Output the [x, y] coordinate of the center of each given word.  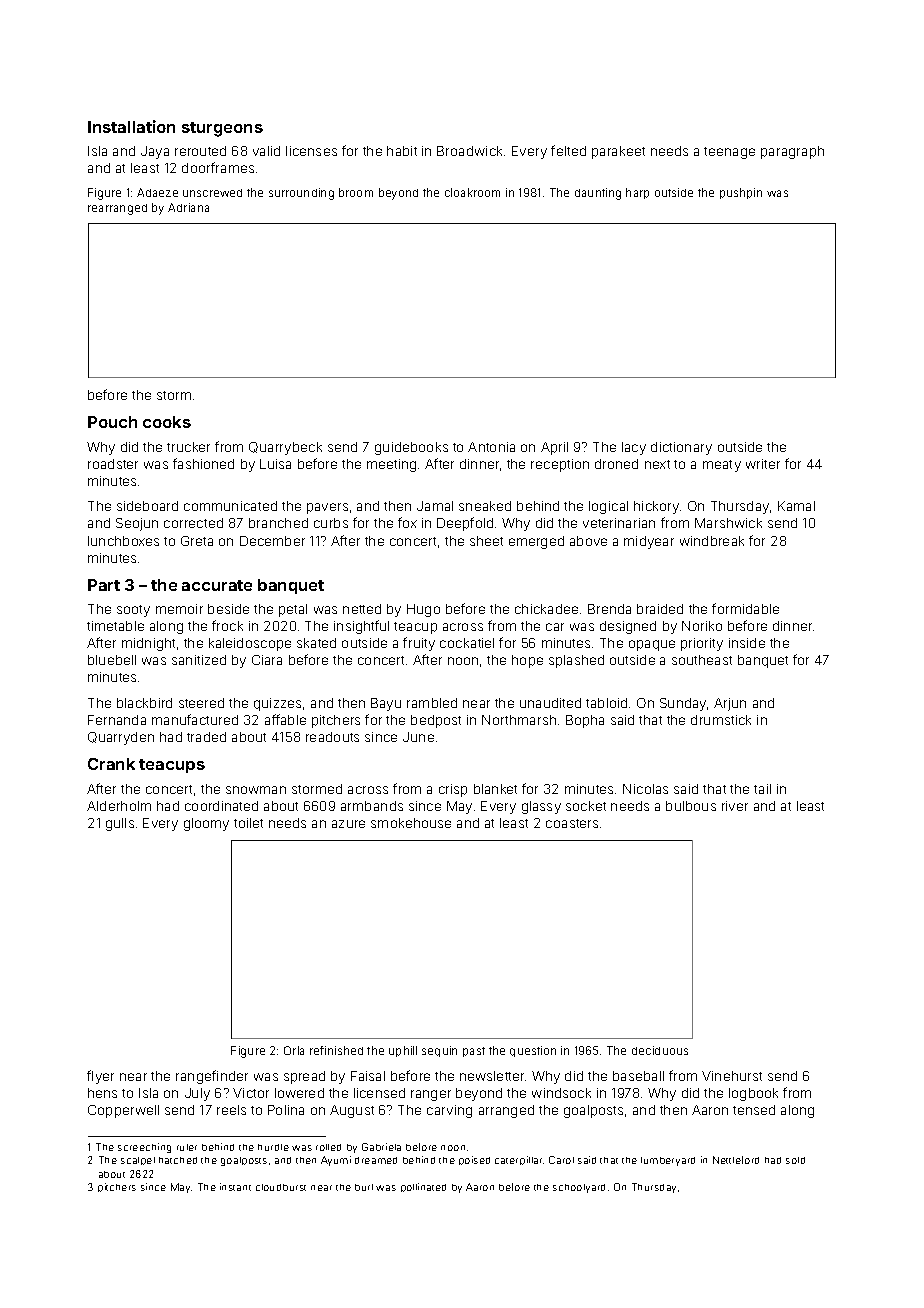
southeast [702, 660]
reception [560, 465]
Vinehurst [732, 1076]
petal [293, 610]
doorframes [218, 167]
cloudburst [281, 1187]
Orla [294, 1050]
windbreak [712, 541]
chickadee [546, 609]
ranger [431, 1095]
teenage [729, 153]
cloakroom [472, 192]
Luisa [275, 464]
